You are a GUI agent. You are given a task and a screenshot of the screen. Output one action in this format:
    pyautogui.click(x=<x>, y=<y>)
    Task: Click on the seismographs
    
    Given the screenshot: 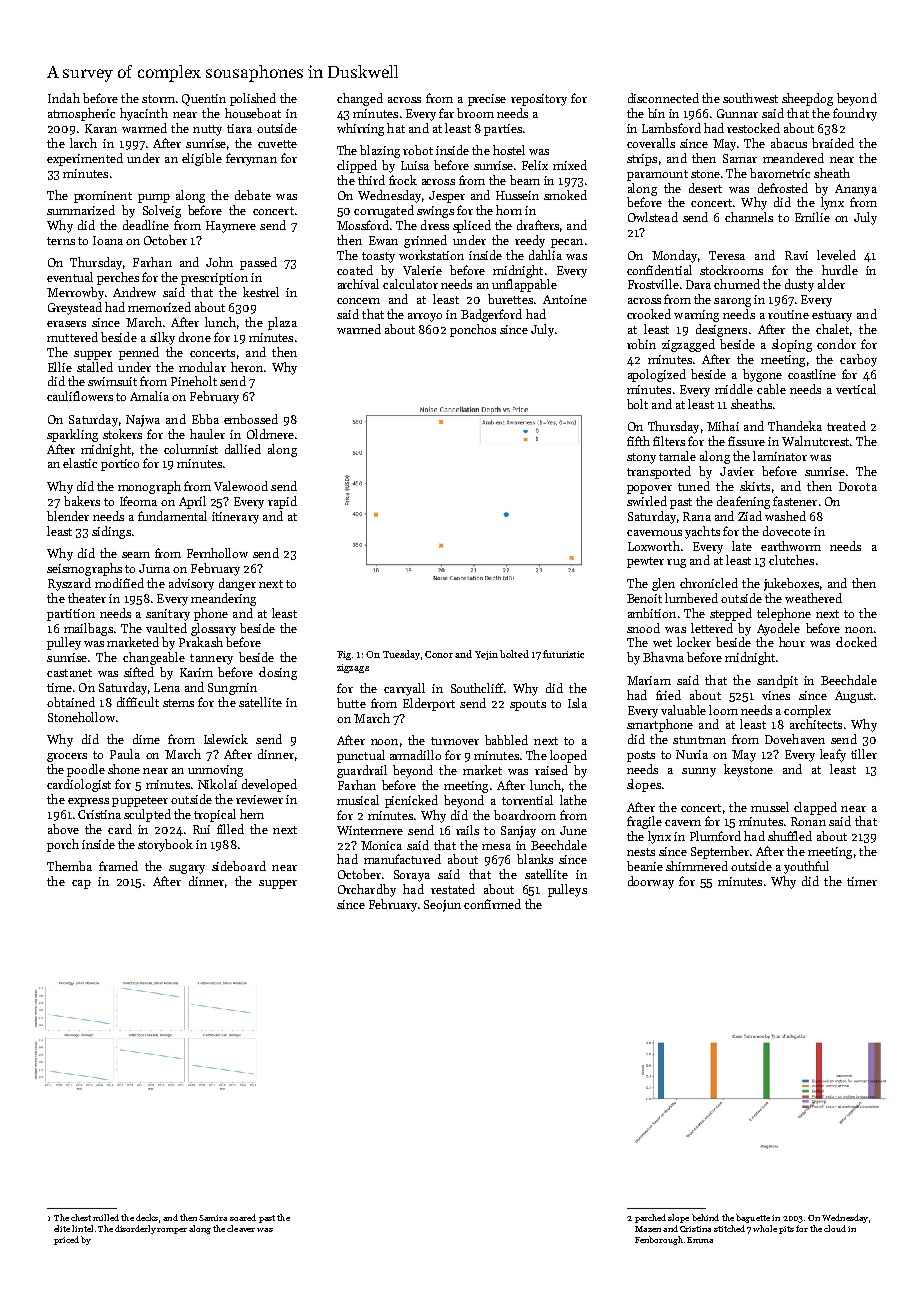 What is the action you would take?
    pyautogui.click(x=84, y=569)
